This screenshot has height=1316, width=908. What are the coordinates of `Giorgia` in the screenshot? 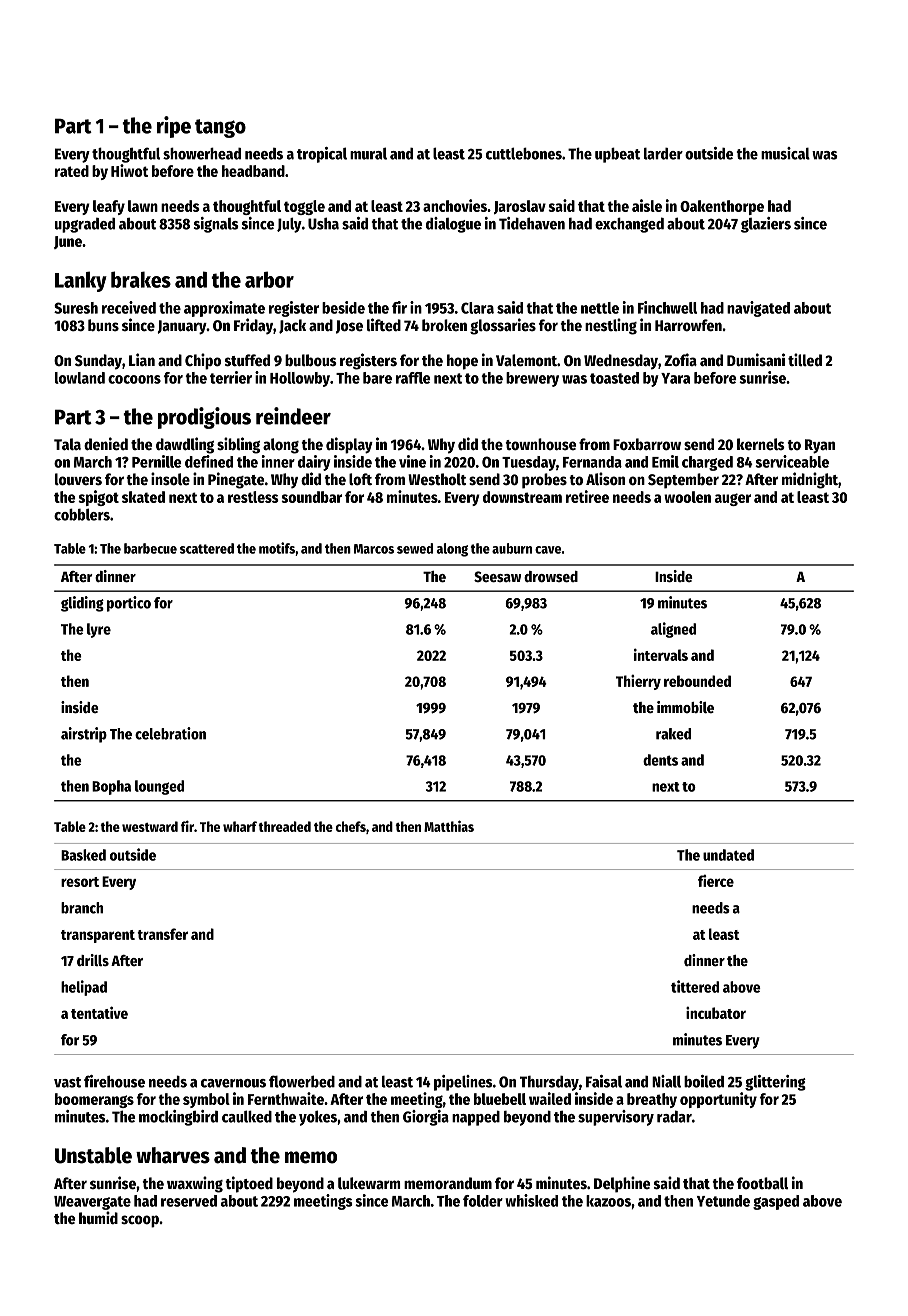 It's located at (426, 1118).
